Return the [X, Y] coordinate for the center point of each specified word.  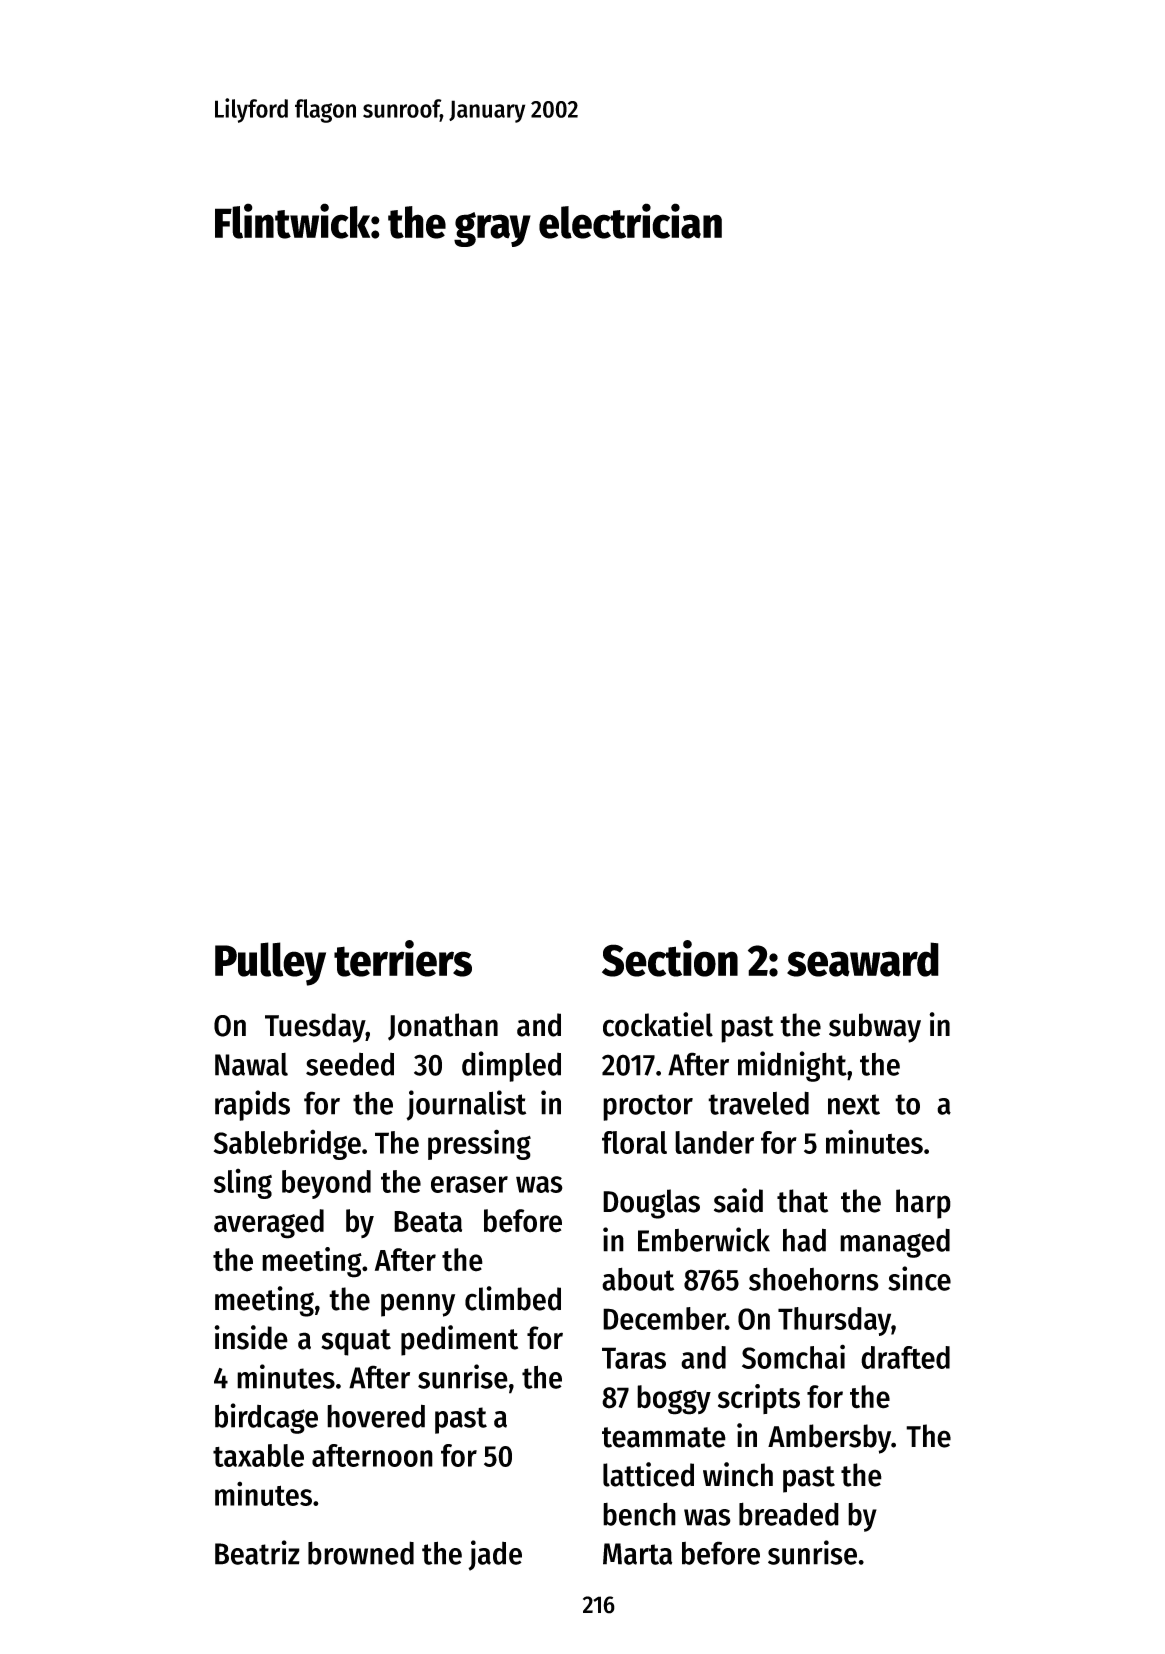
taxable [258, 1455]
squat [356, 1342]
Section [670, 958]
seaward [863, 959]
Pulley [270, 964]
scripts [759, 1399]
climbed [513, 1298]
